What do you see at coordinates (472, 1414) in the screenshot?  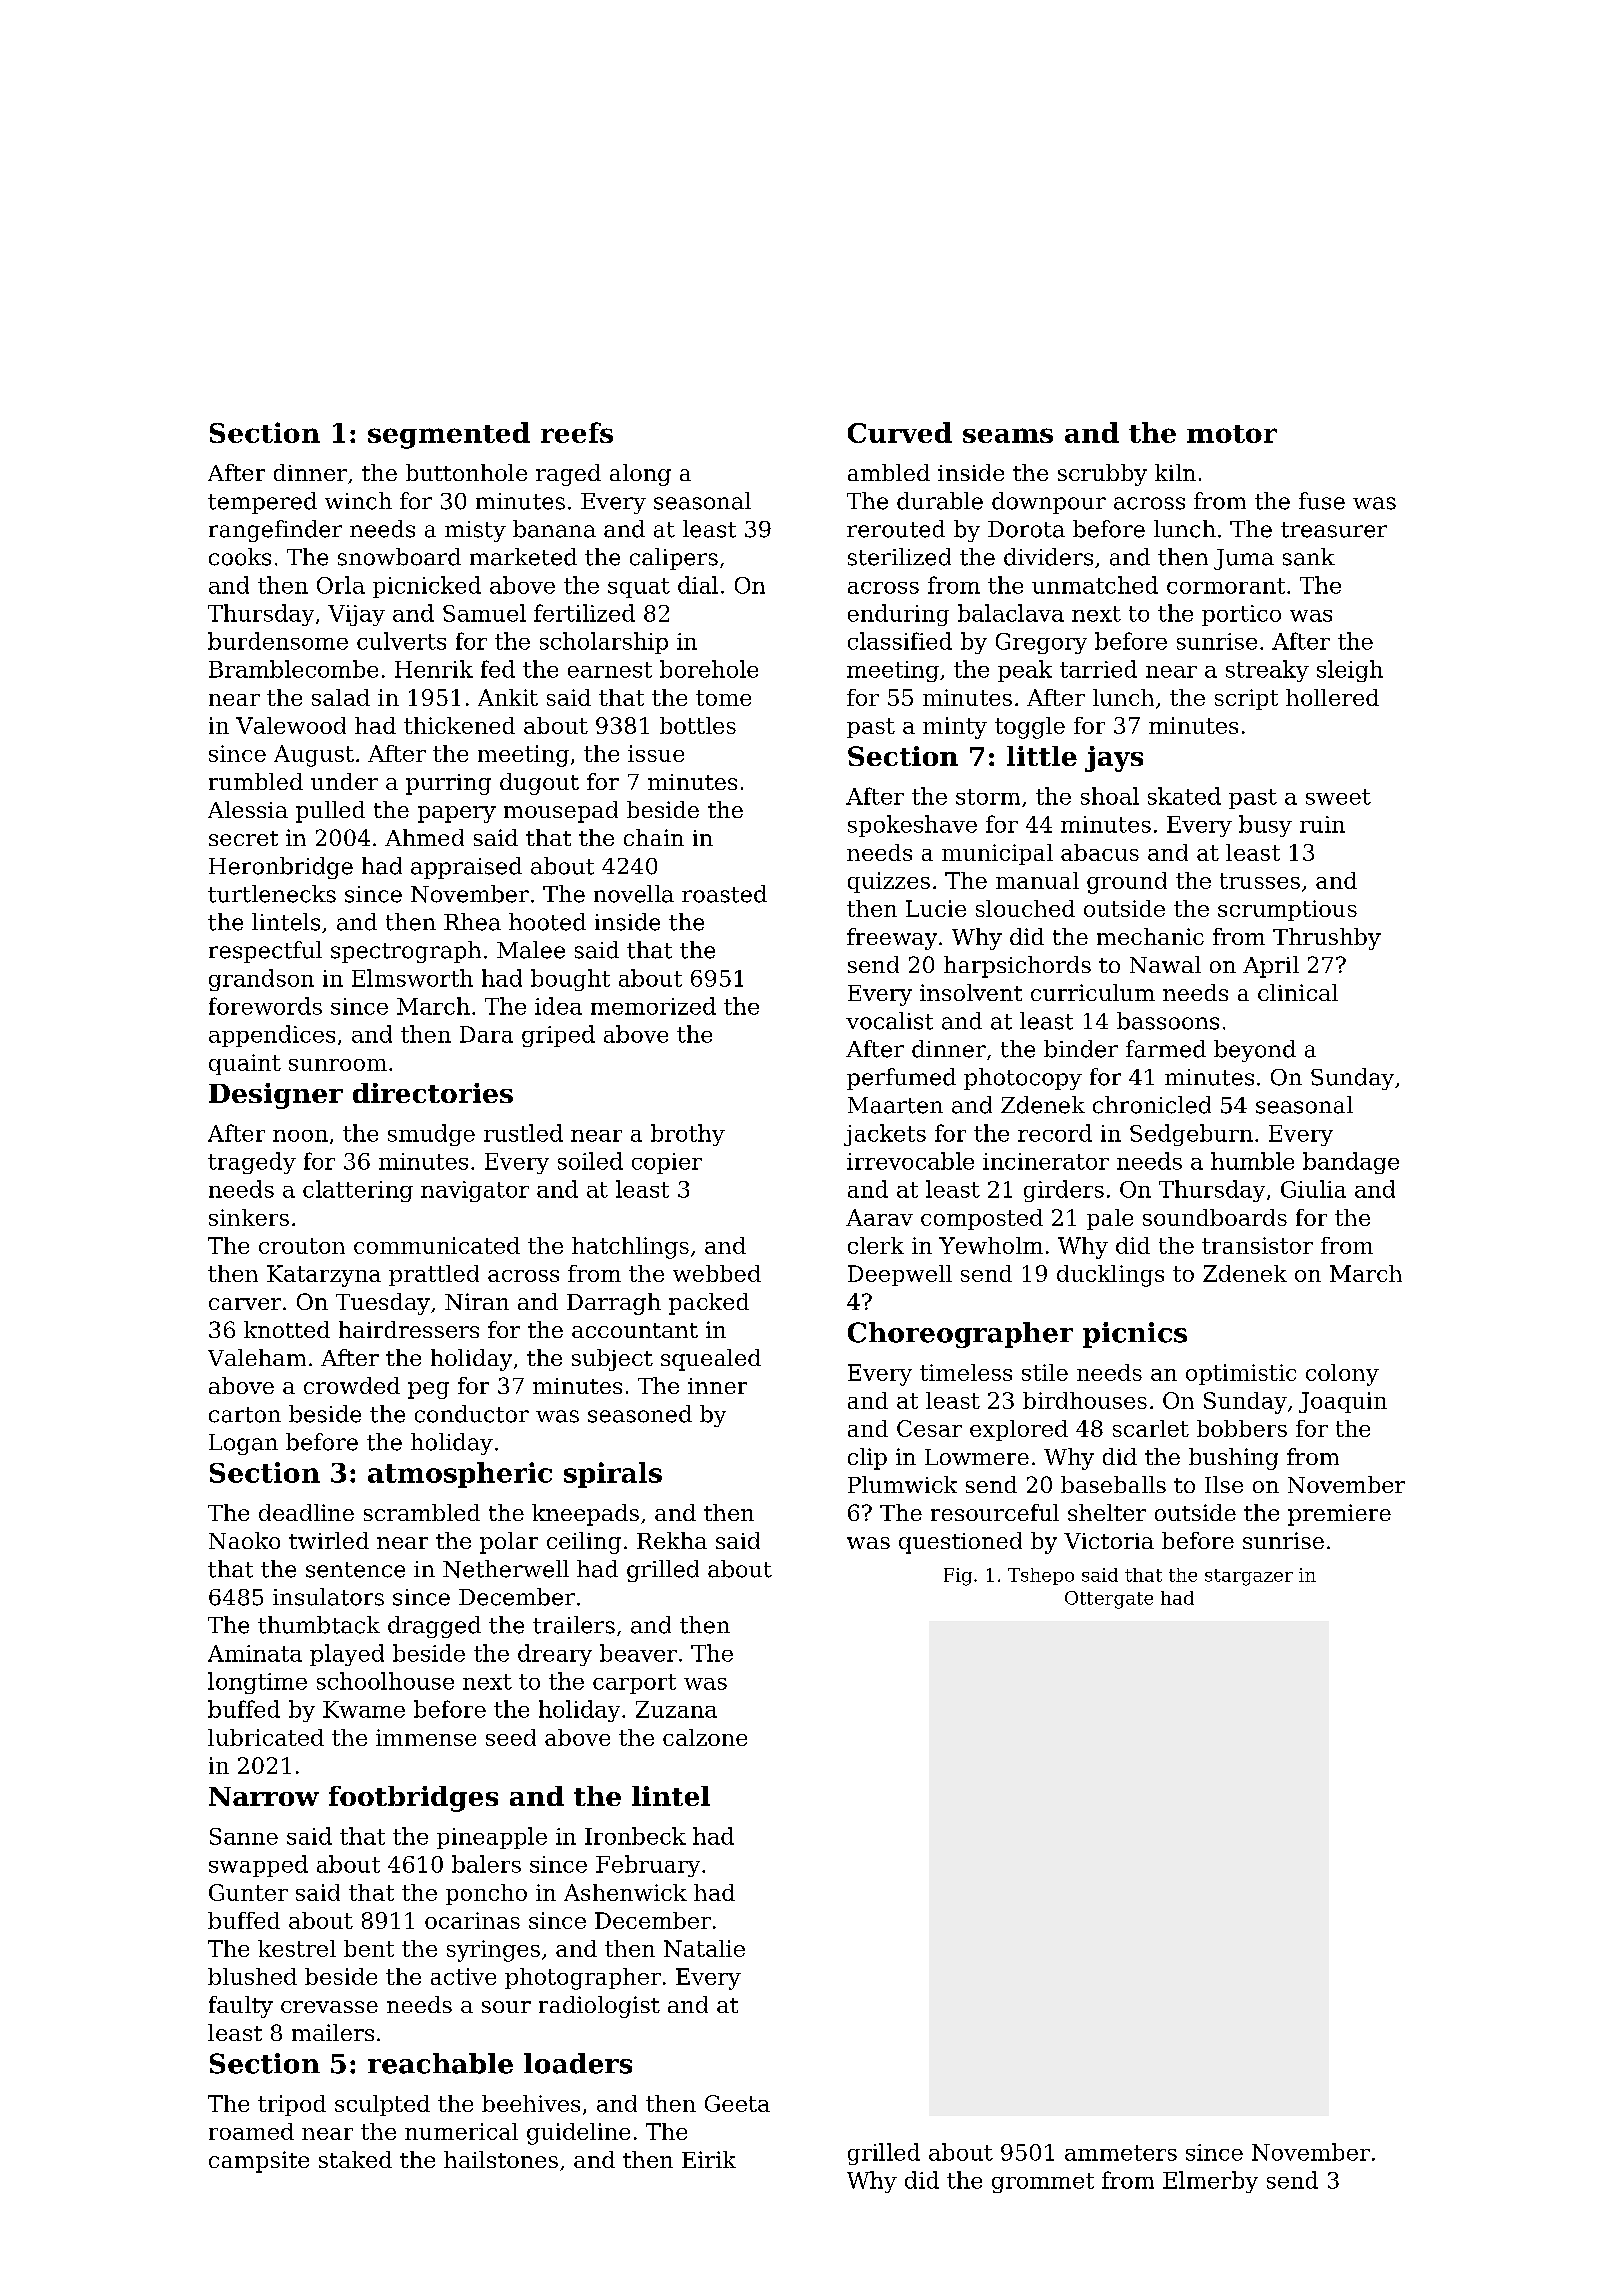 I see `conductor` at bounding box center [472, 1414].
